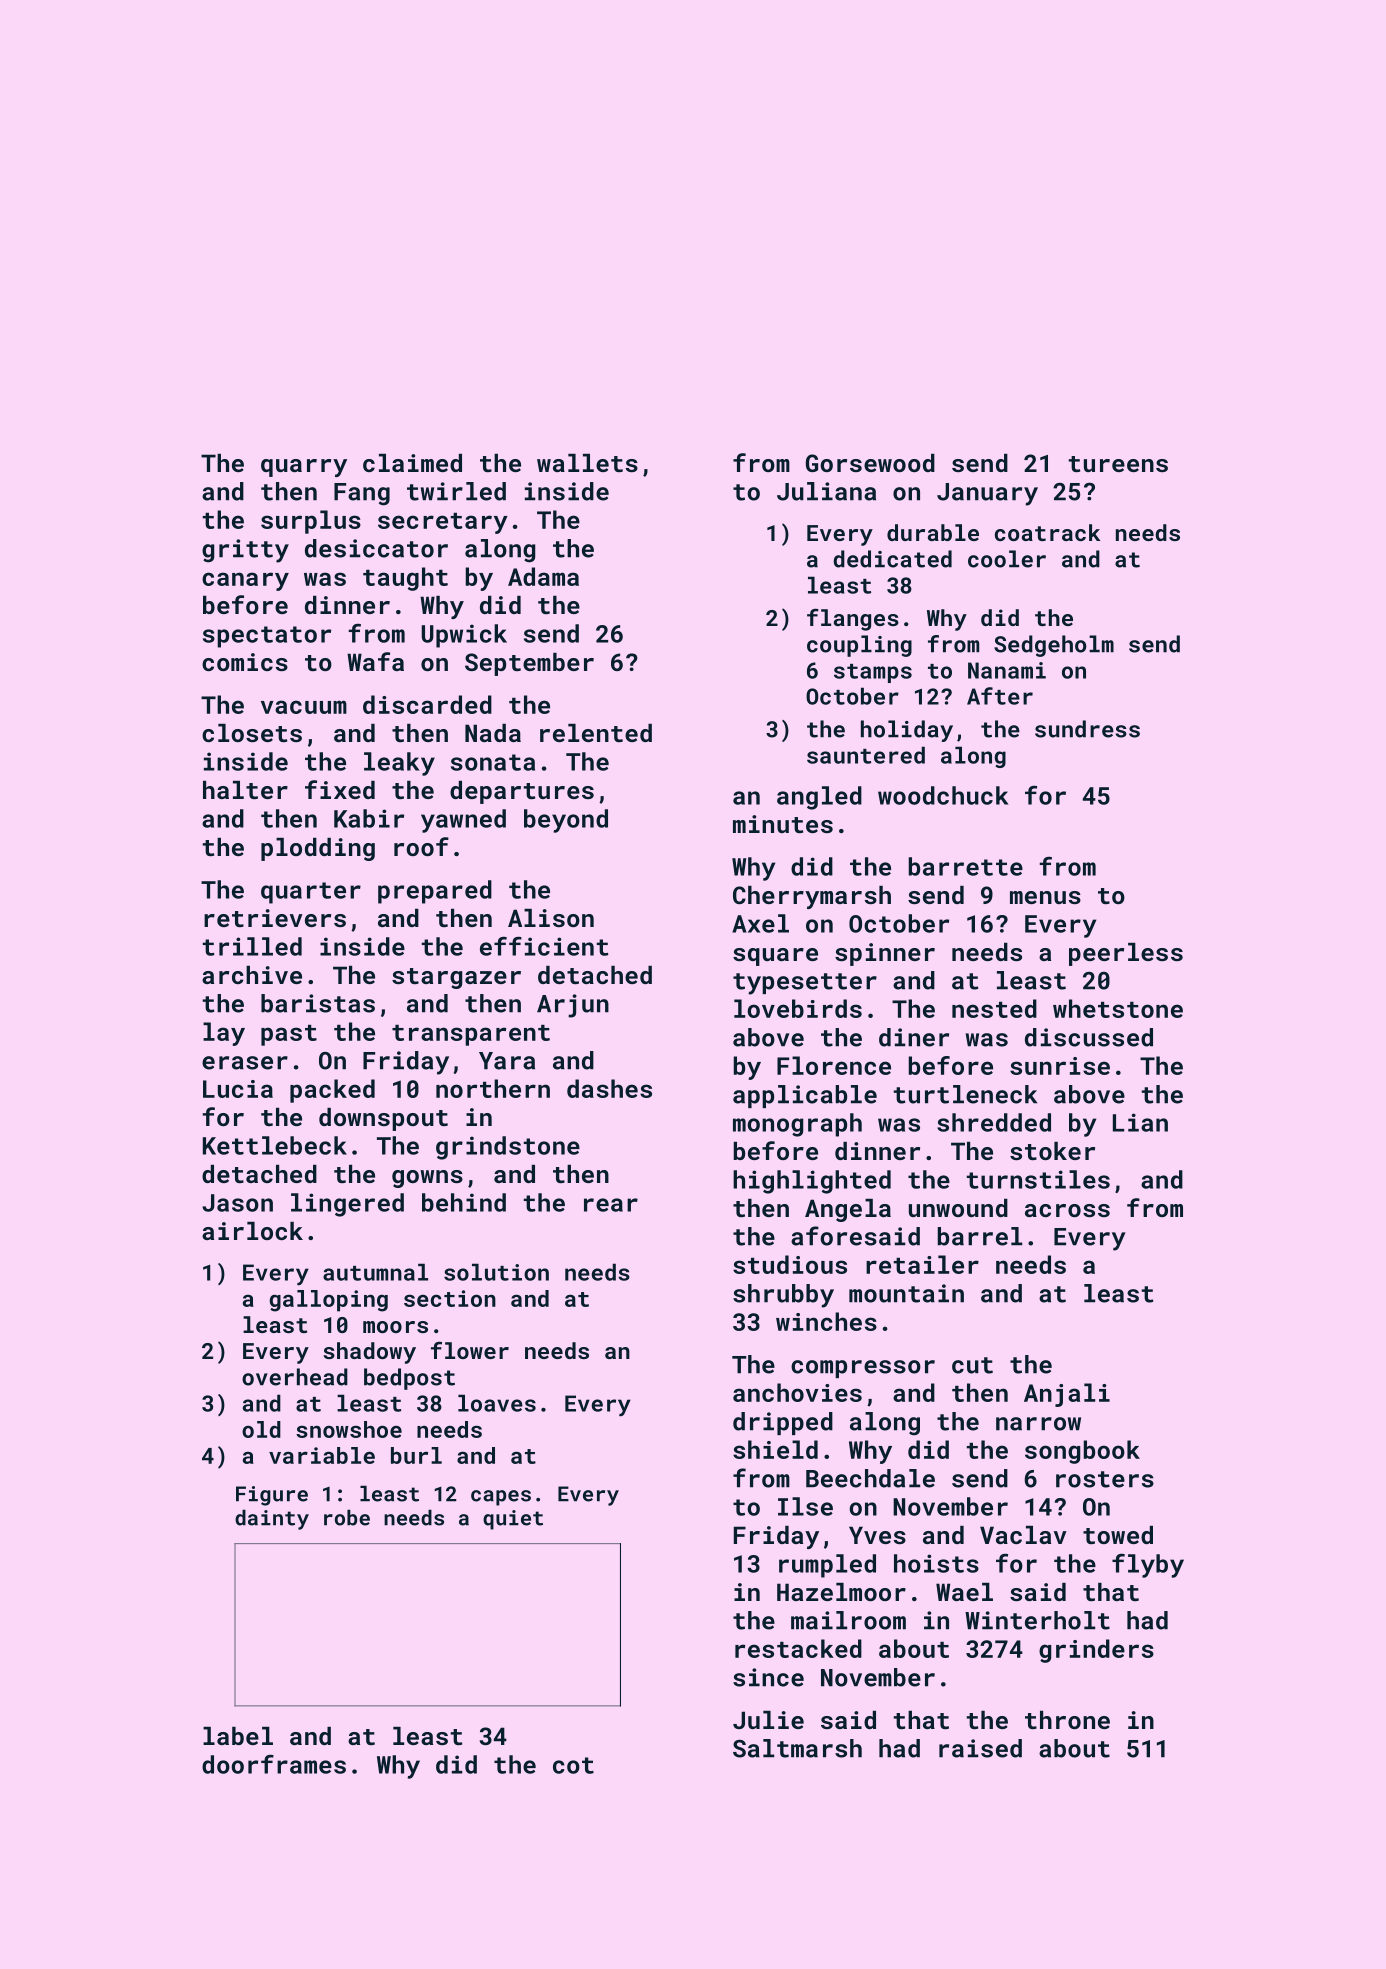 The height and width of the document is (1969, 1386). What do you see at coordinates (274, 1764) in the document?
I see `doorframes` at bounding box center [274, 1764].
